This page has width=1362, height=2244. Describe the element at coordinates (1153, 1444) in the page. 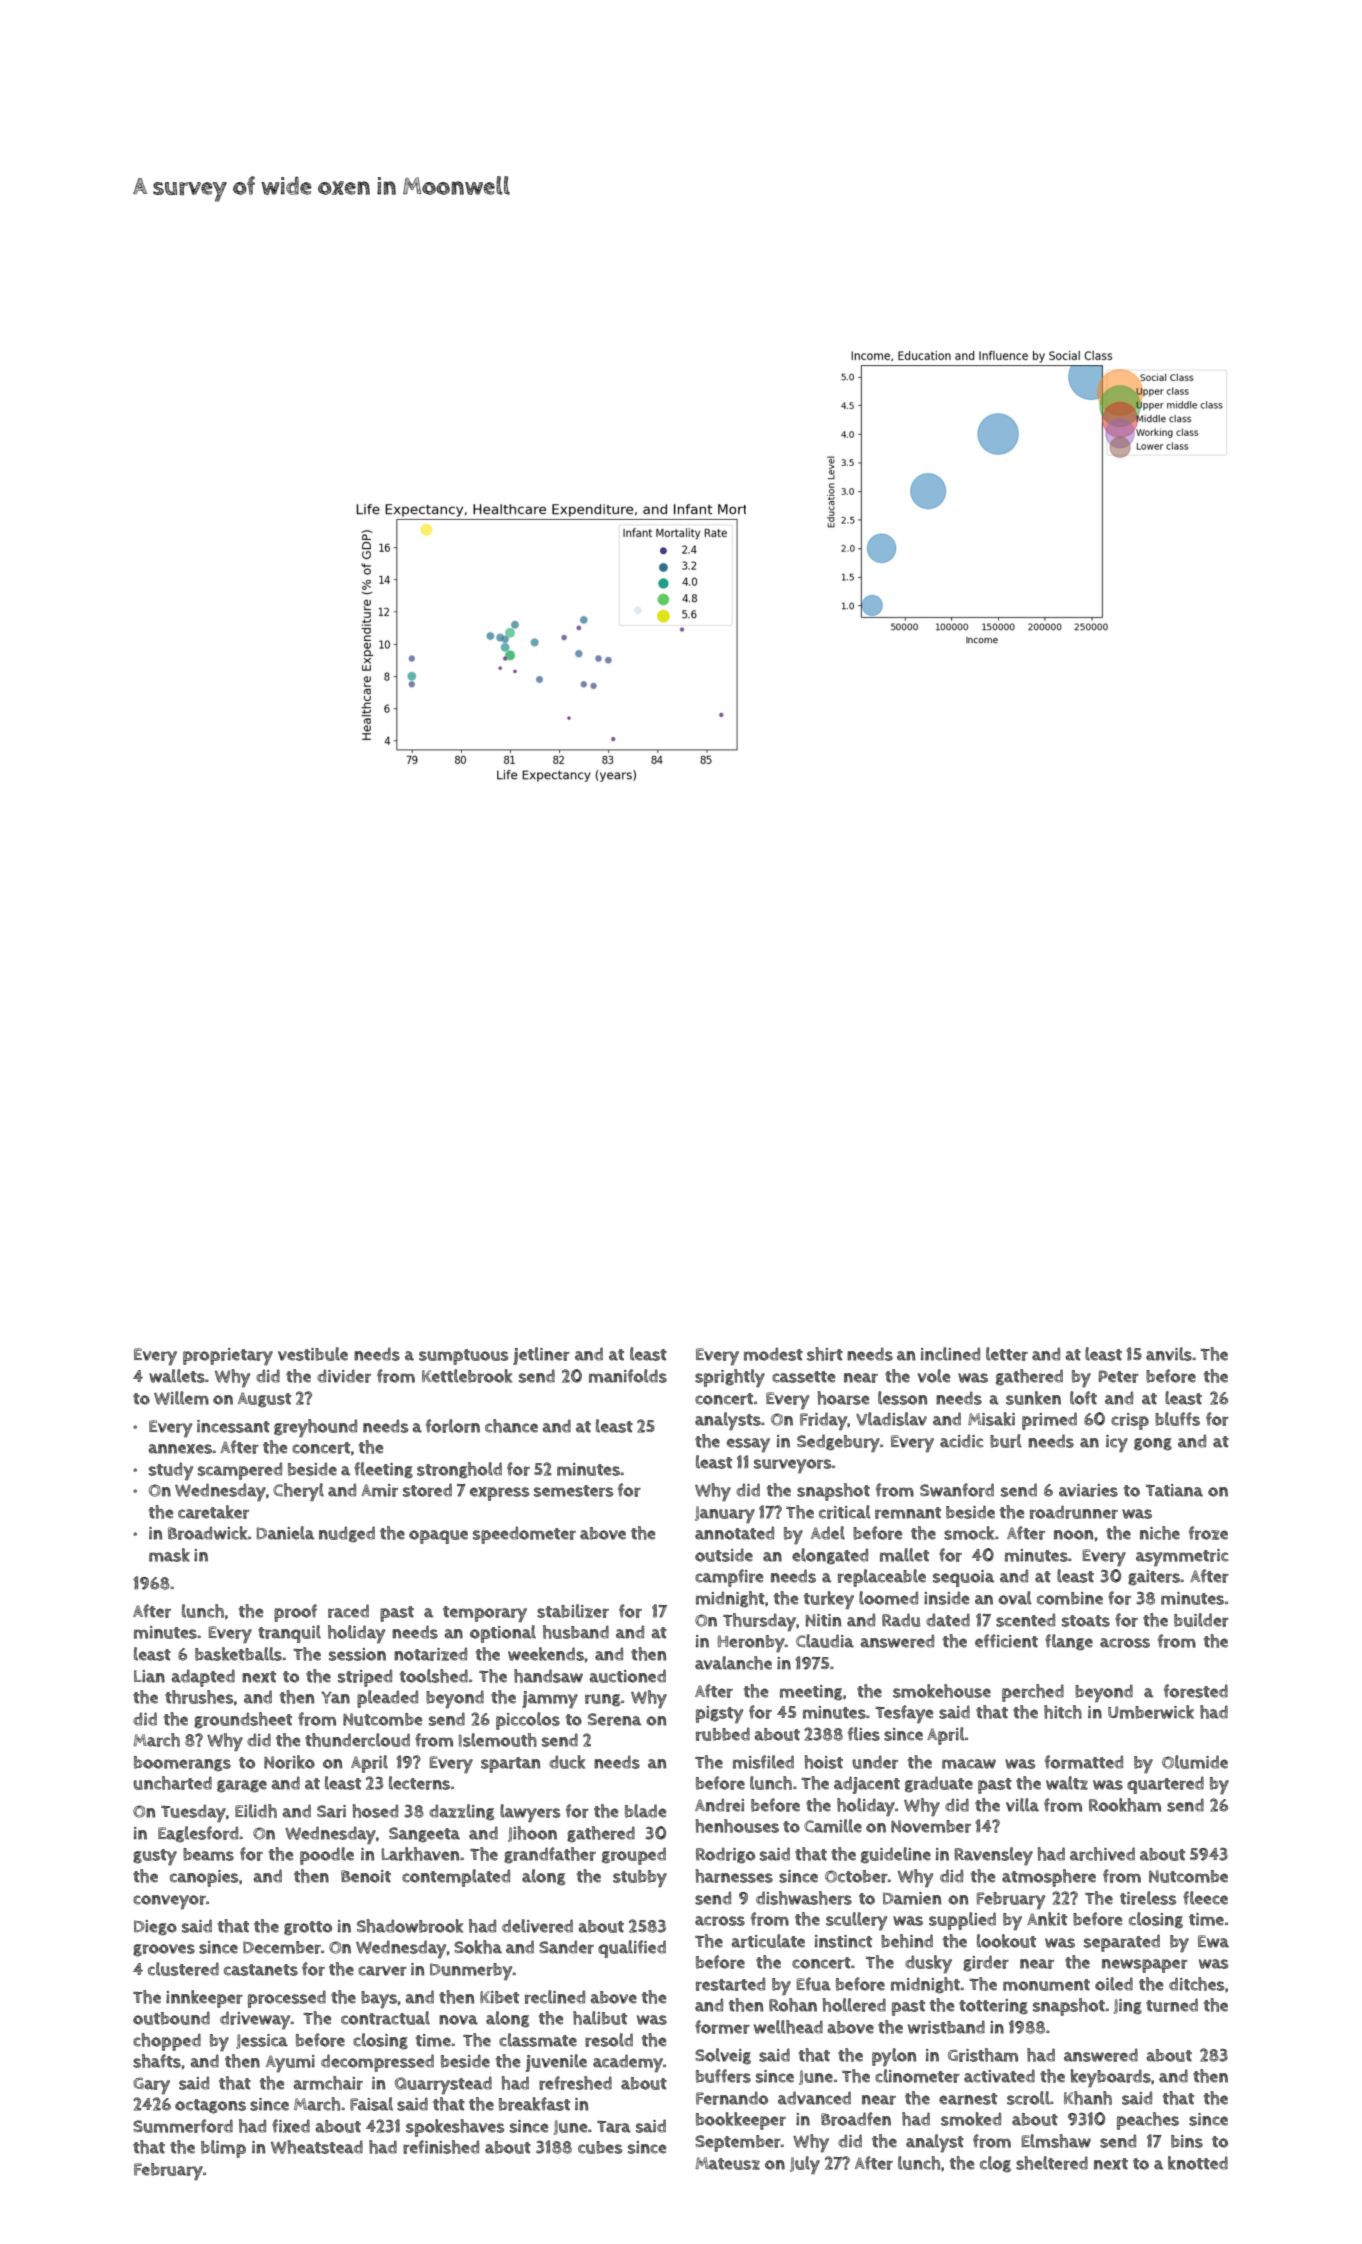

I see `gong` at that location.
